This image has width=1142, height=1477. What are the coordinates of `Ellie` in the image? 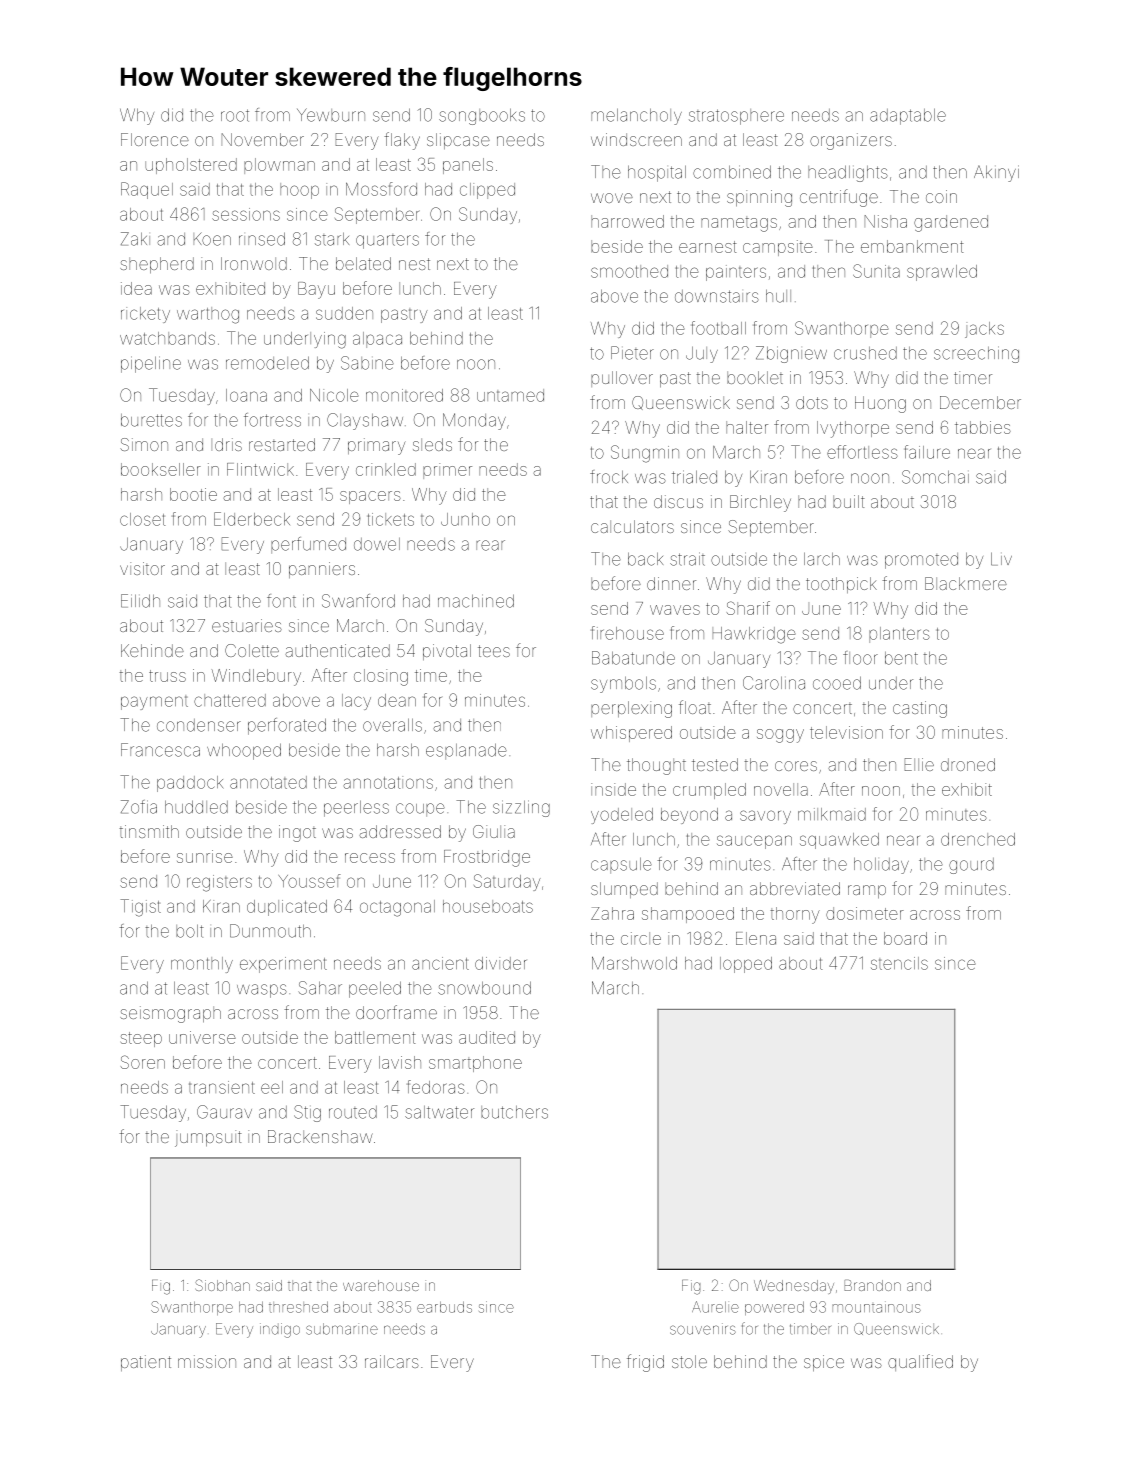 It's located at (919, 764).
